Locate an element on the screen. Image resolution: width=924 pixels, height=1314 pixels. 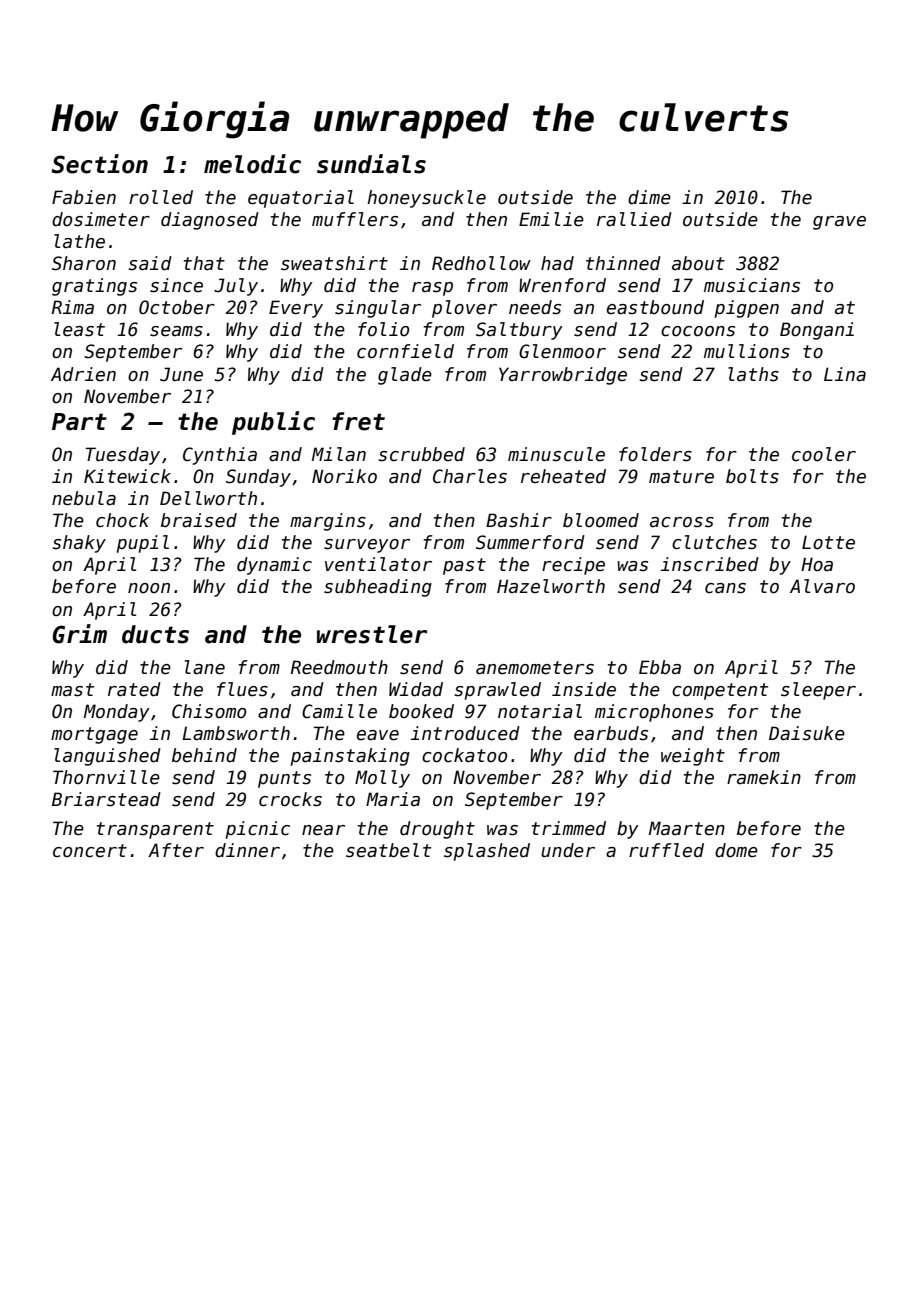
Emilie is located at coordinates (551, 219).
